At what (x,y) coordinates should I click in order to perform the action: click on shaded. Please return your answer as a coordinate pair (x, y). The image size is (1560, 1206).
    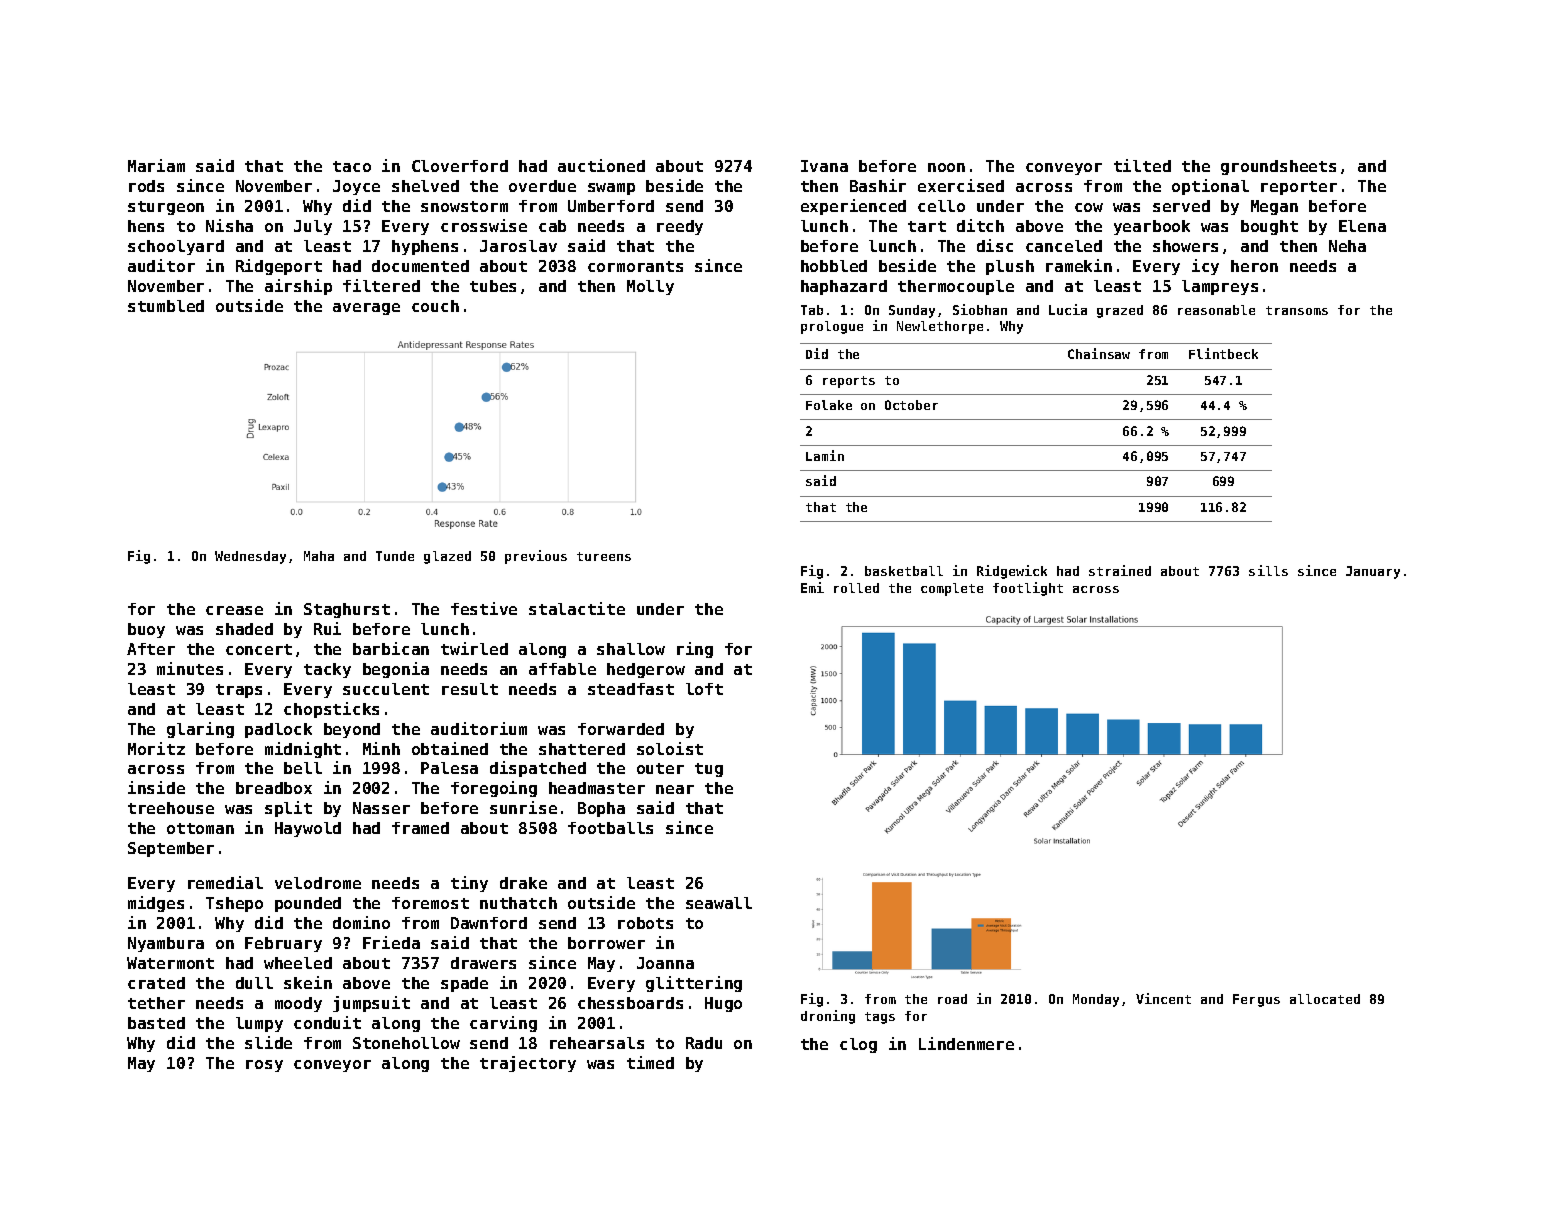
    Looking at the image, I should click on (244, 629).
